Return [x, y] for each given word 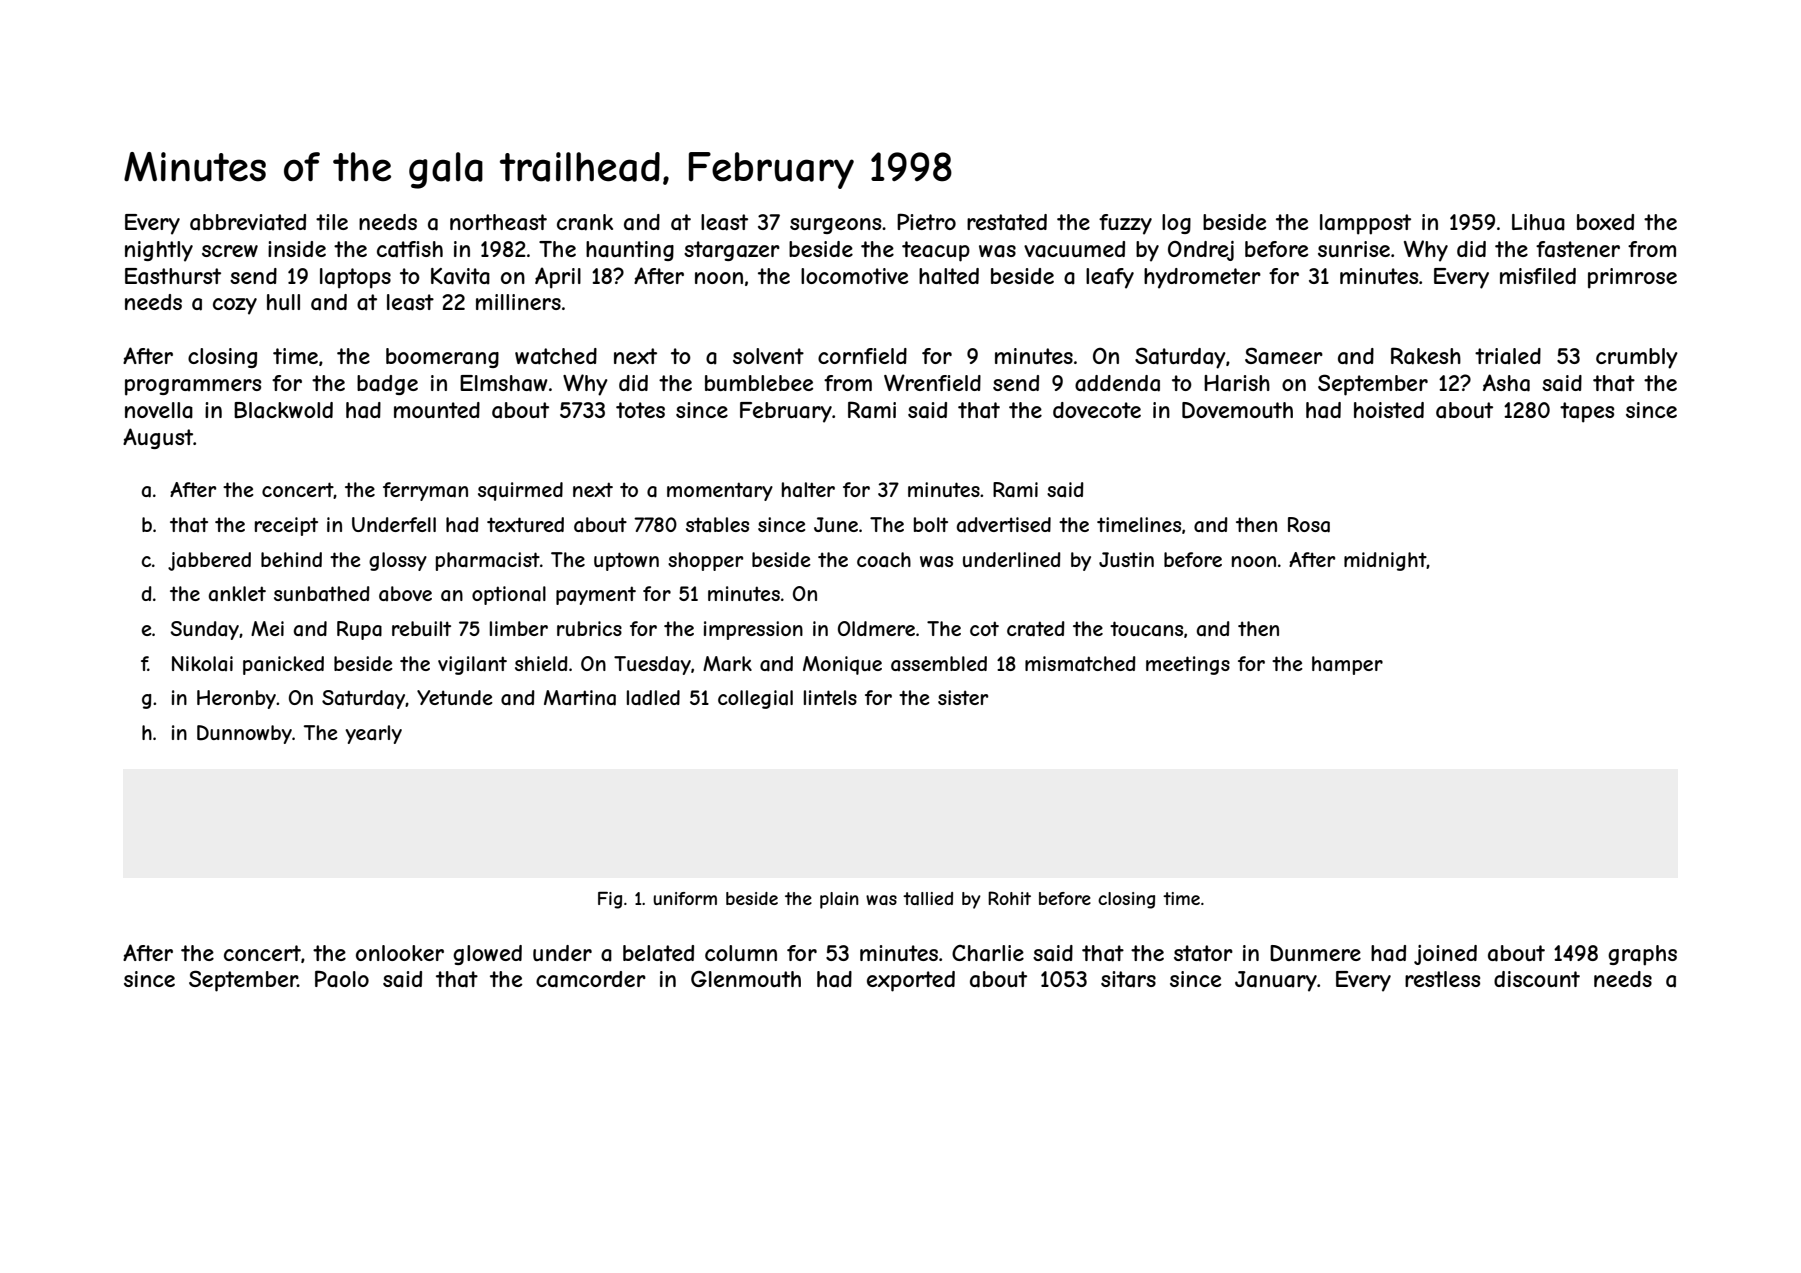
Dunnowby [244, 734]
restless [1442, 979]
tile [332, 222]
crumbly [1637, 358]
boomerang [442, 358]
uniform [685, 898]
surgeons [835, 226]
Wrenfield [932, 382]
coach [884, 559]
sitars [1128, 979]
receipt [286, 526]
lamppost [1365, 224]
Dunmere [1315, 953]
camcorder [591, 979]
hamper [1347, 665]
